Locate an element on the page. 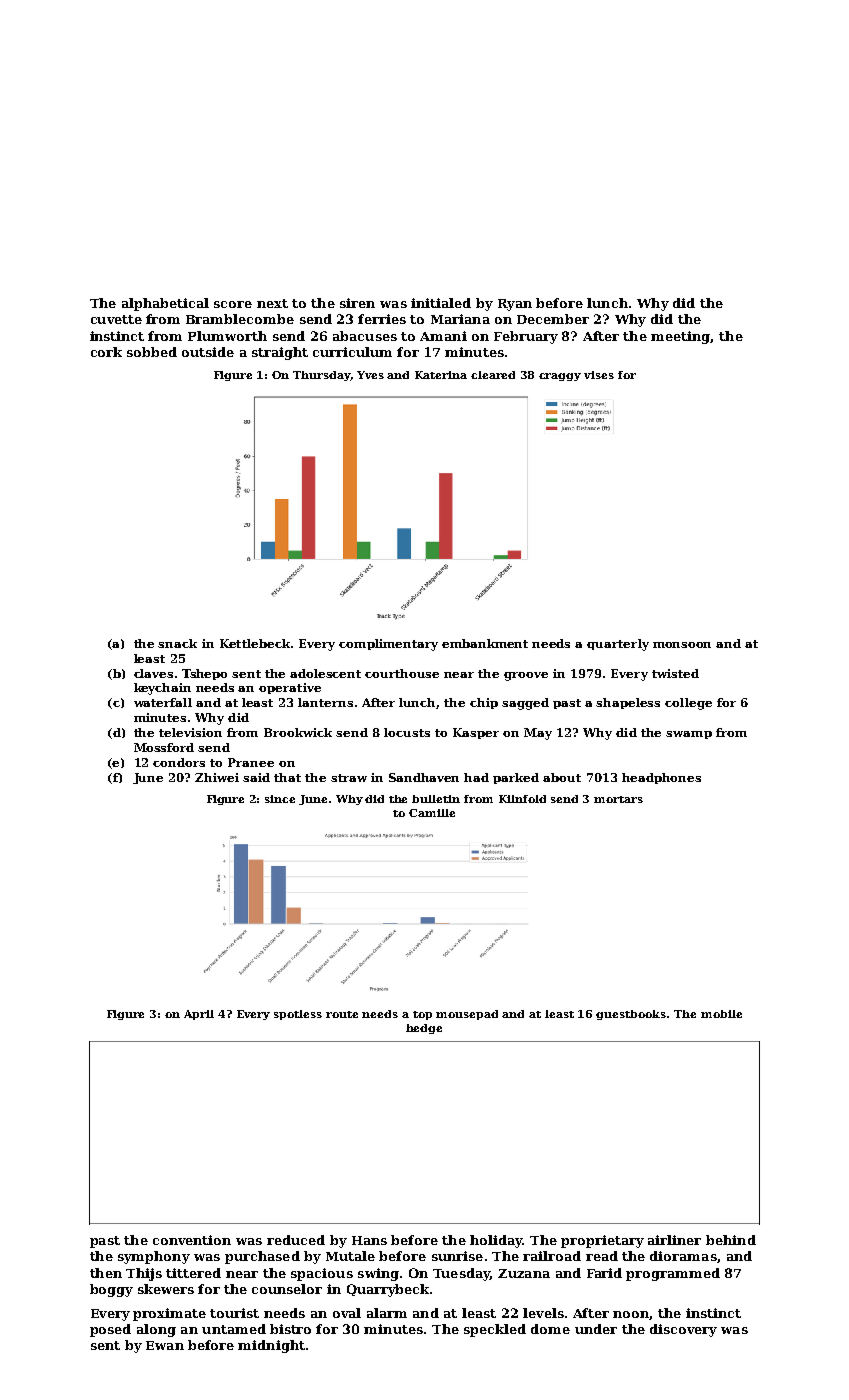  embankment is located at coordinates (485, 643).
